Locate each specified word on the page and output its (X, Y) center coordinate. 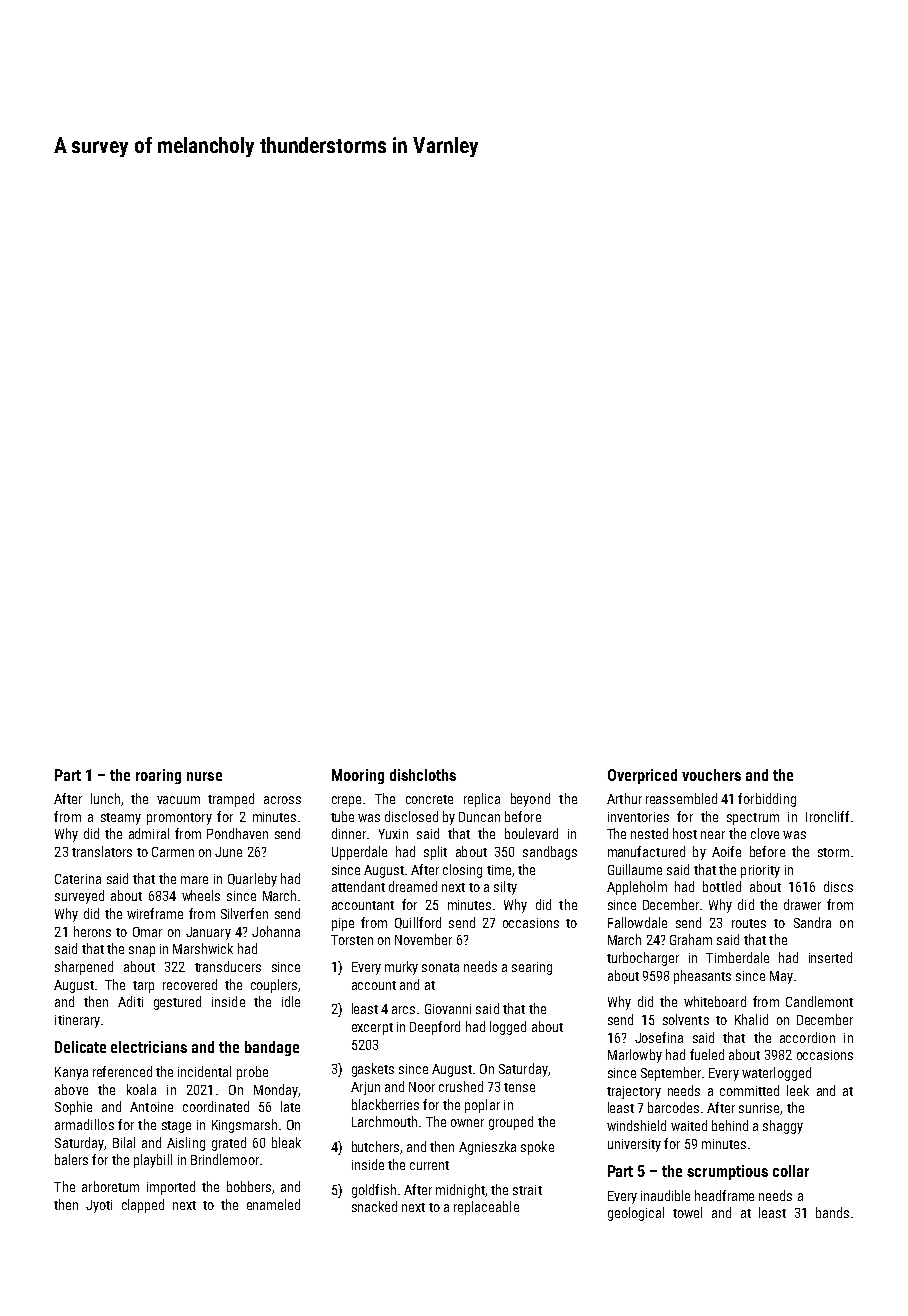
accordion (807, 1037)
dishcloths (423, 775)
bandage (272, 1048)
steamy (121, 819)
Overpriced (642, 776)
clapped (143, 1206)
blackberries (385, 1104)
